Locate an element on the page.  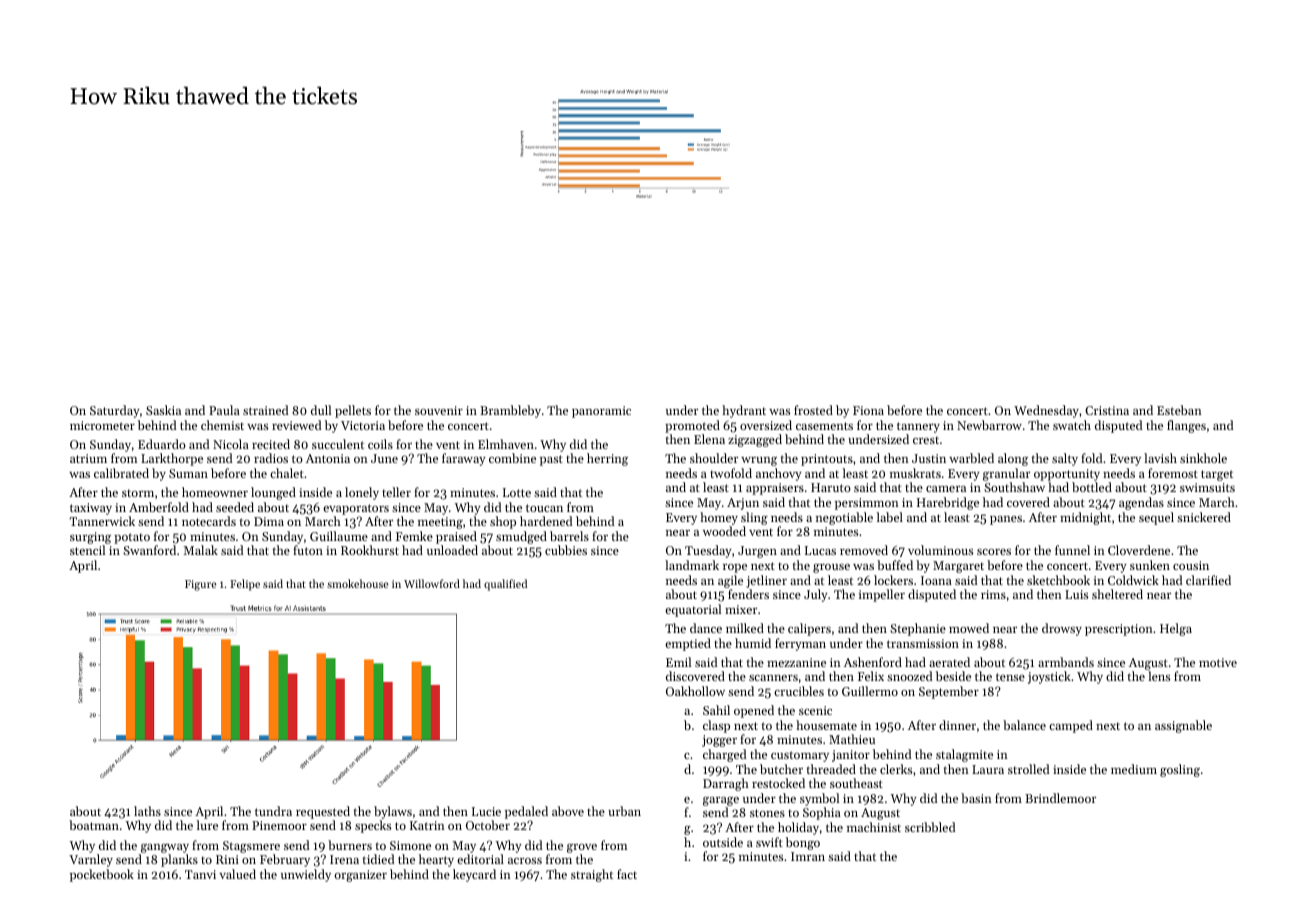
Emil is located at coordinates (678, 662).
